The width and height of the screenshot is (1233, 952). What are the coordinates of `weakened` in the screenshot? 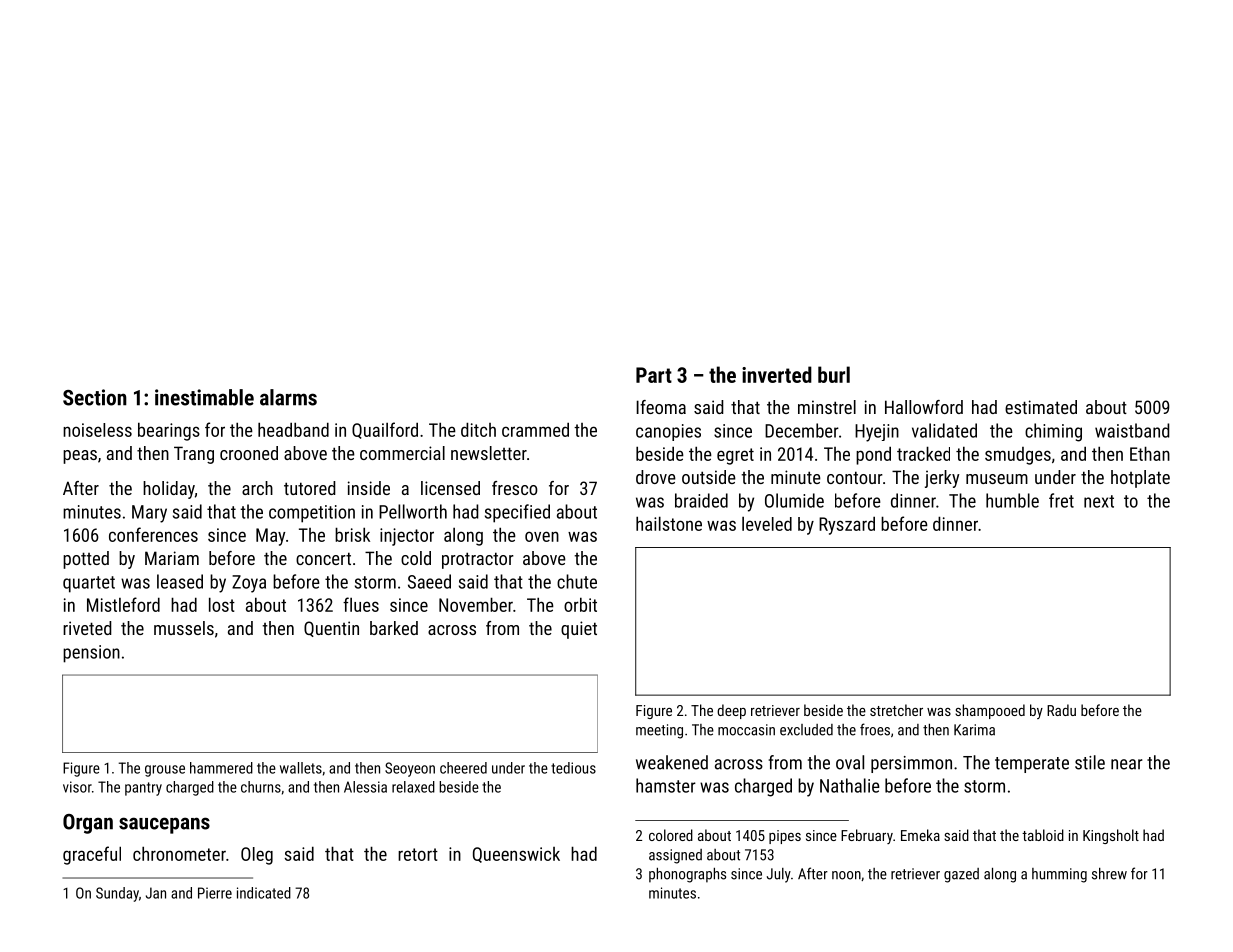 It's located at (672, 762).
